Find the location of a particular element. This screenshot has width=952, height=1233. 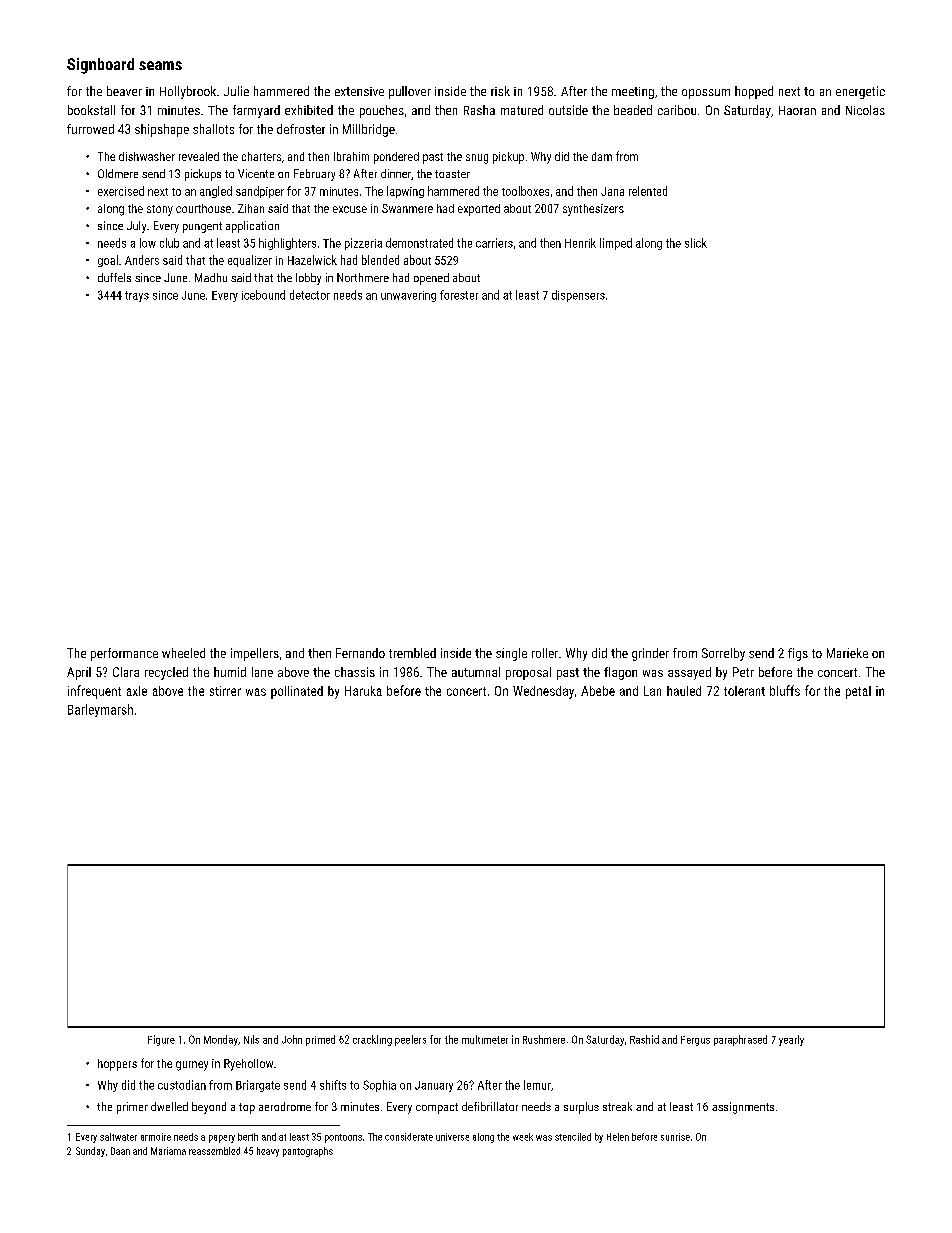

Sorrelby is located at coordinates (723, 654).
